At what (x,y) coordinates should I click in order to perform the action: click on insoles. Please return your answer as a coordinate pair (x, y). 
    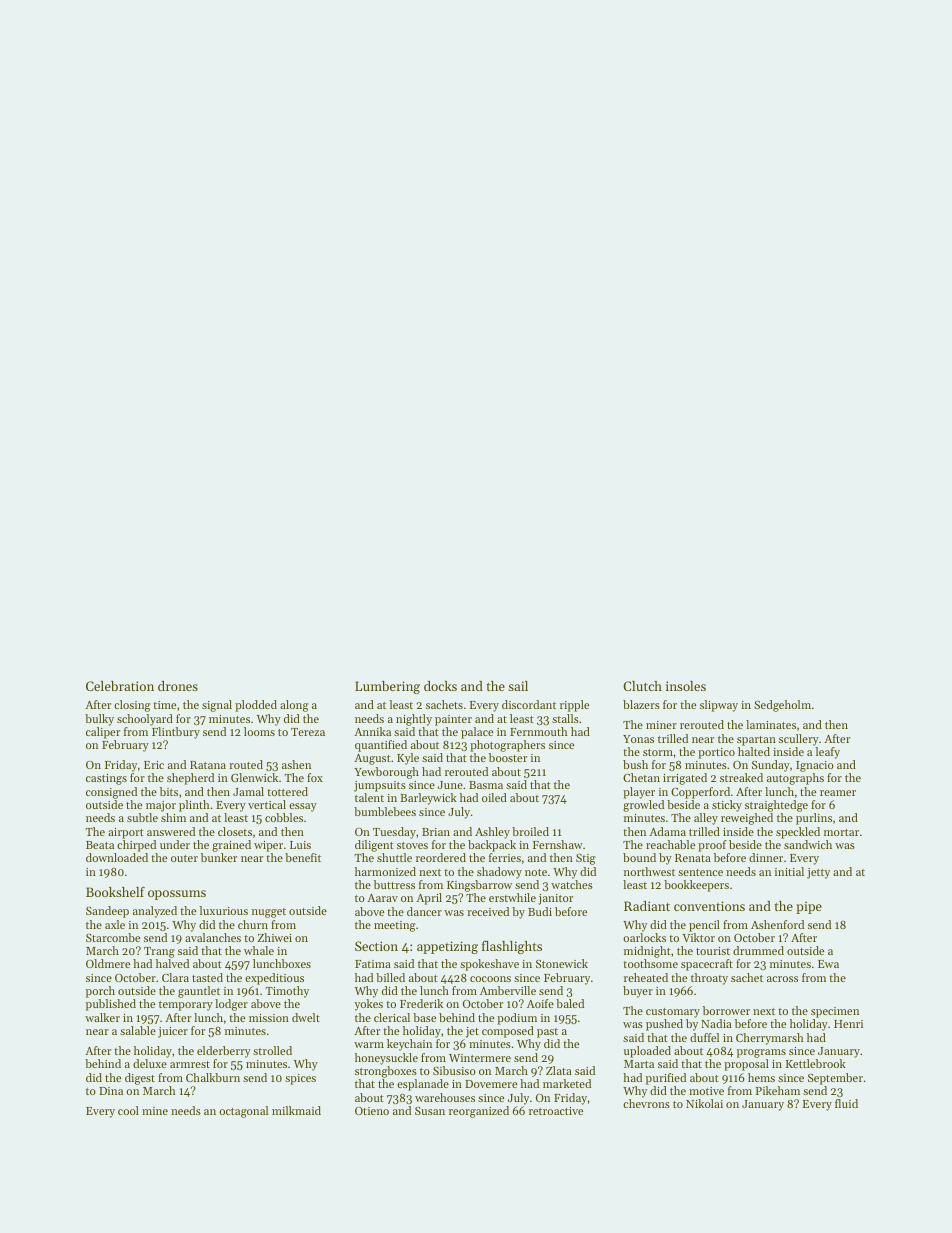
    Looking at the image, I should click on (686, 686).
